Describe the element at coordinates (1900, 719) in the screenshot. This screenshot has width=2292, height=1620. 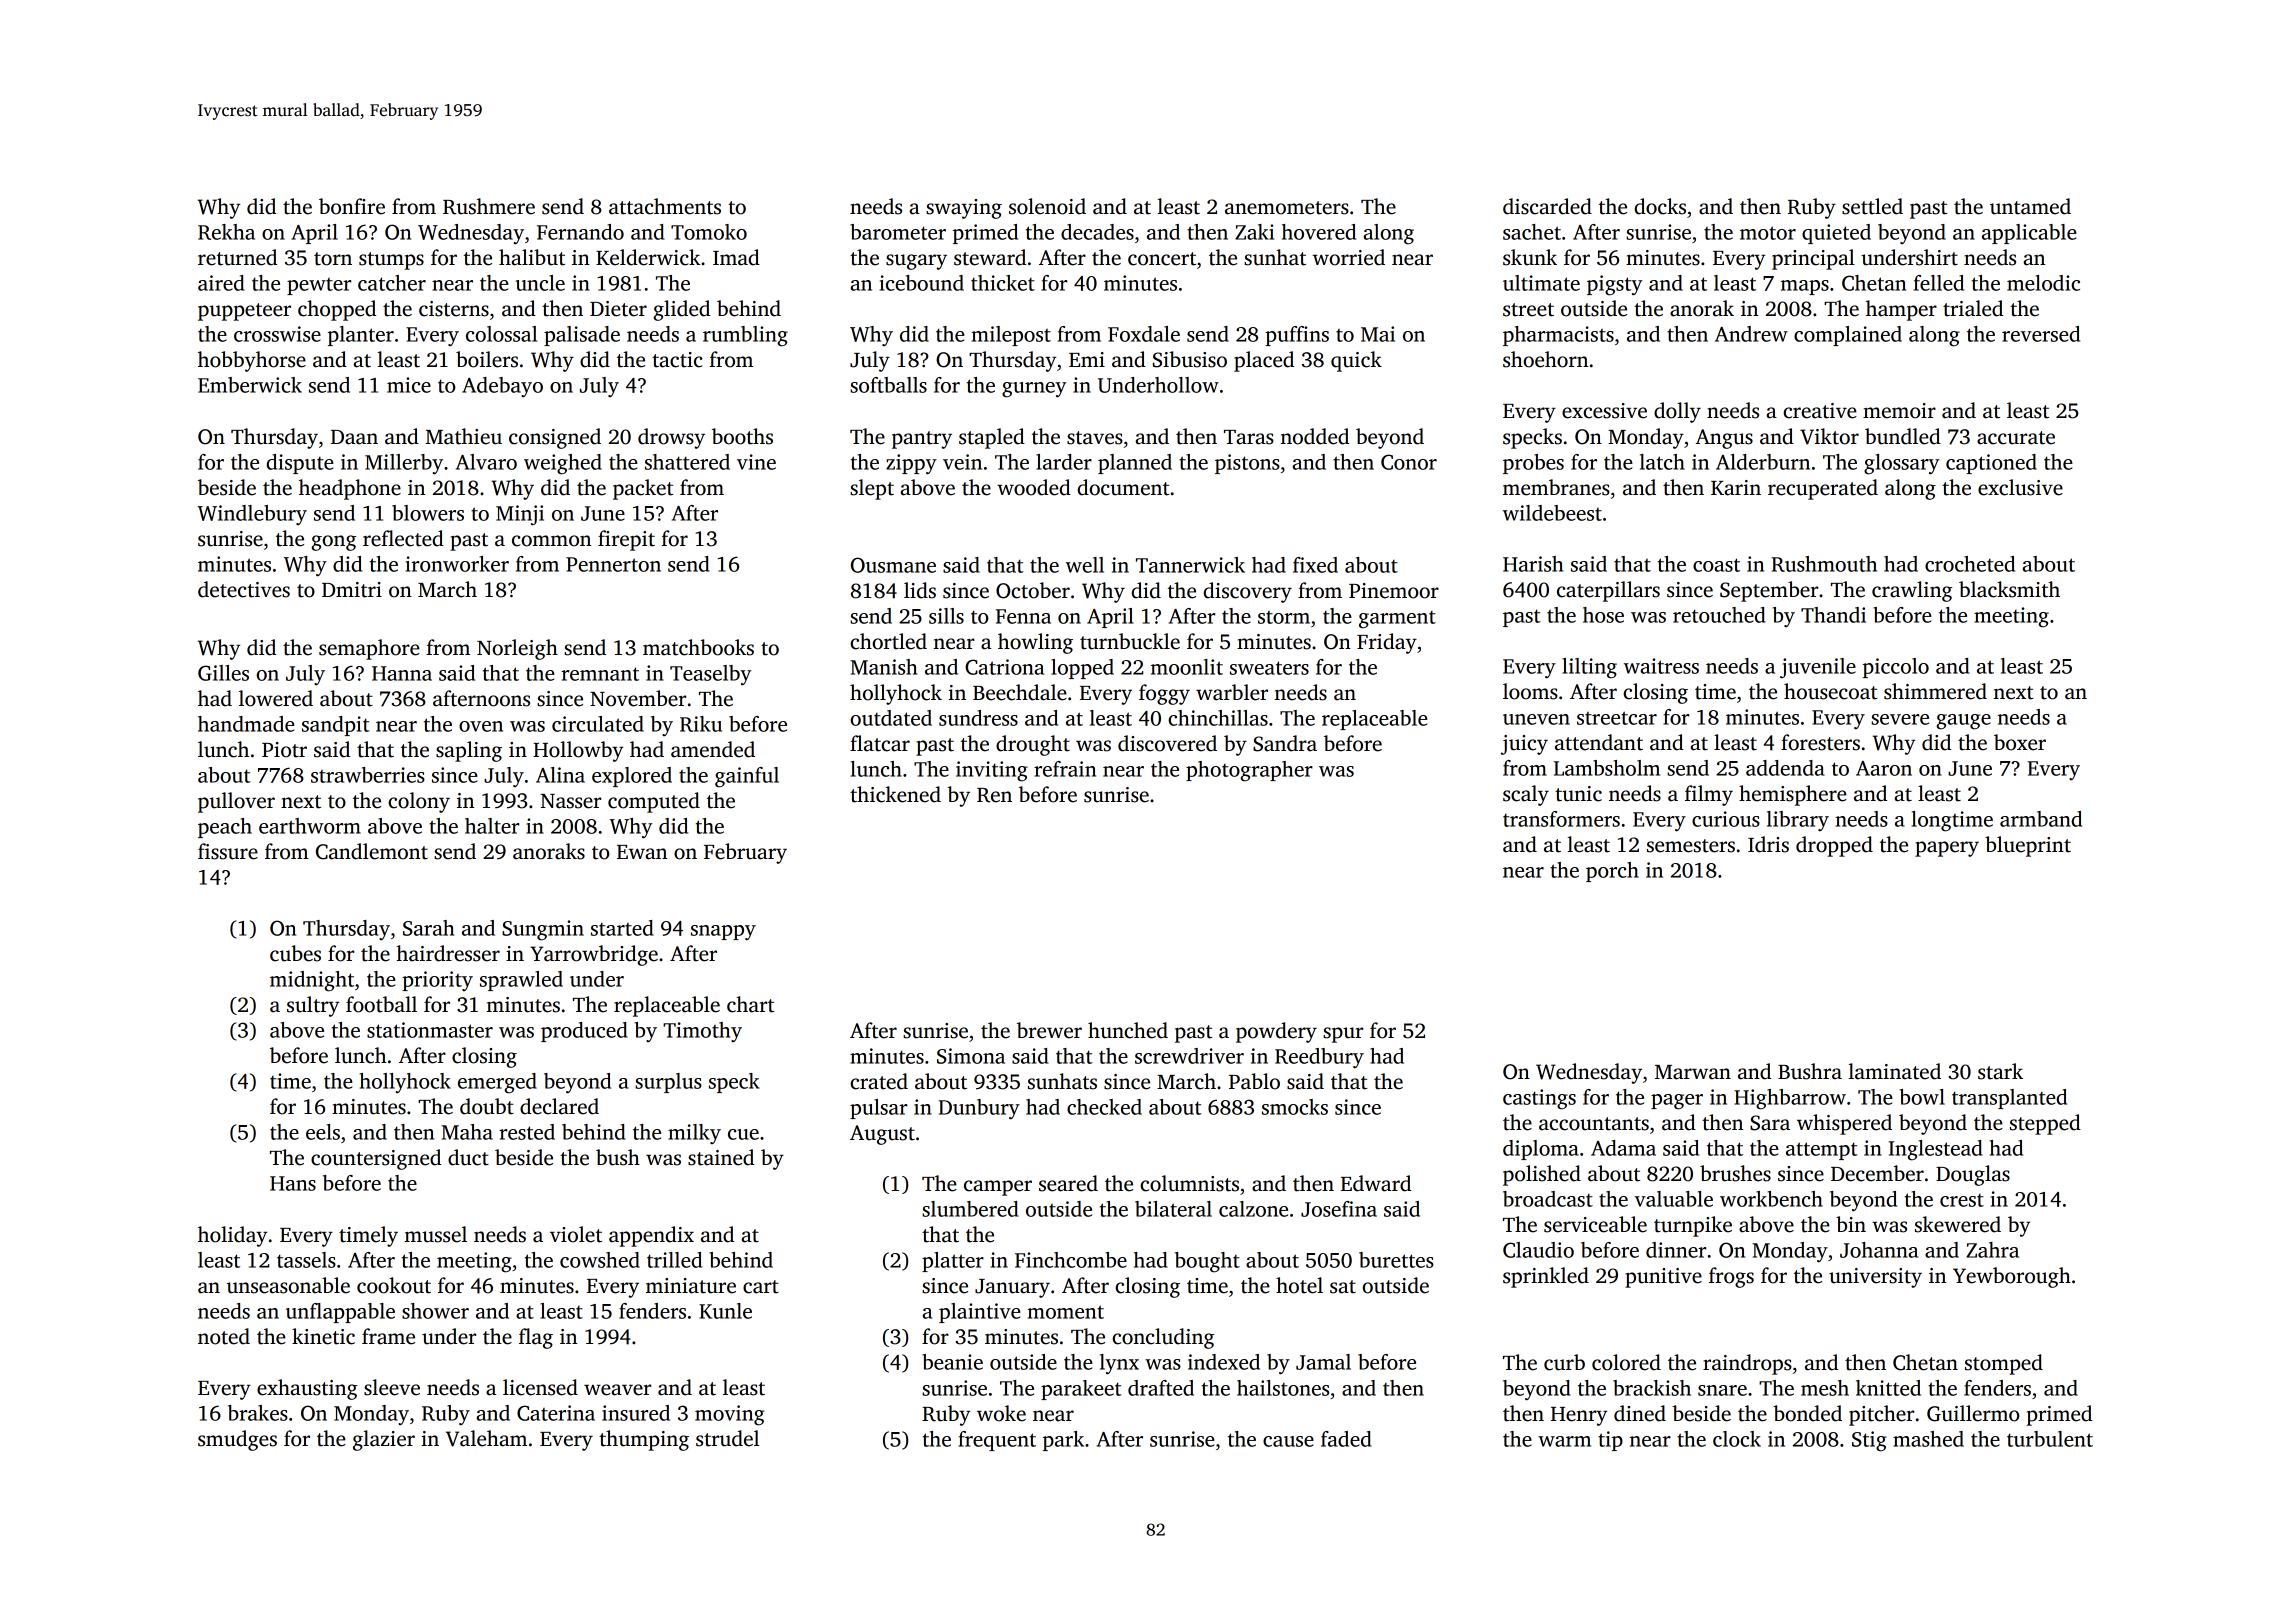
I see `severe` at that location.
